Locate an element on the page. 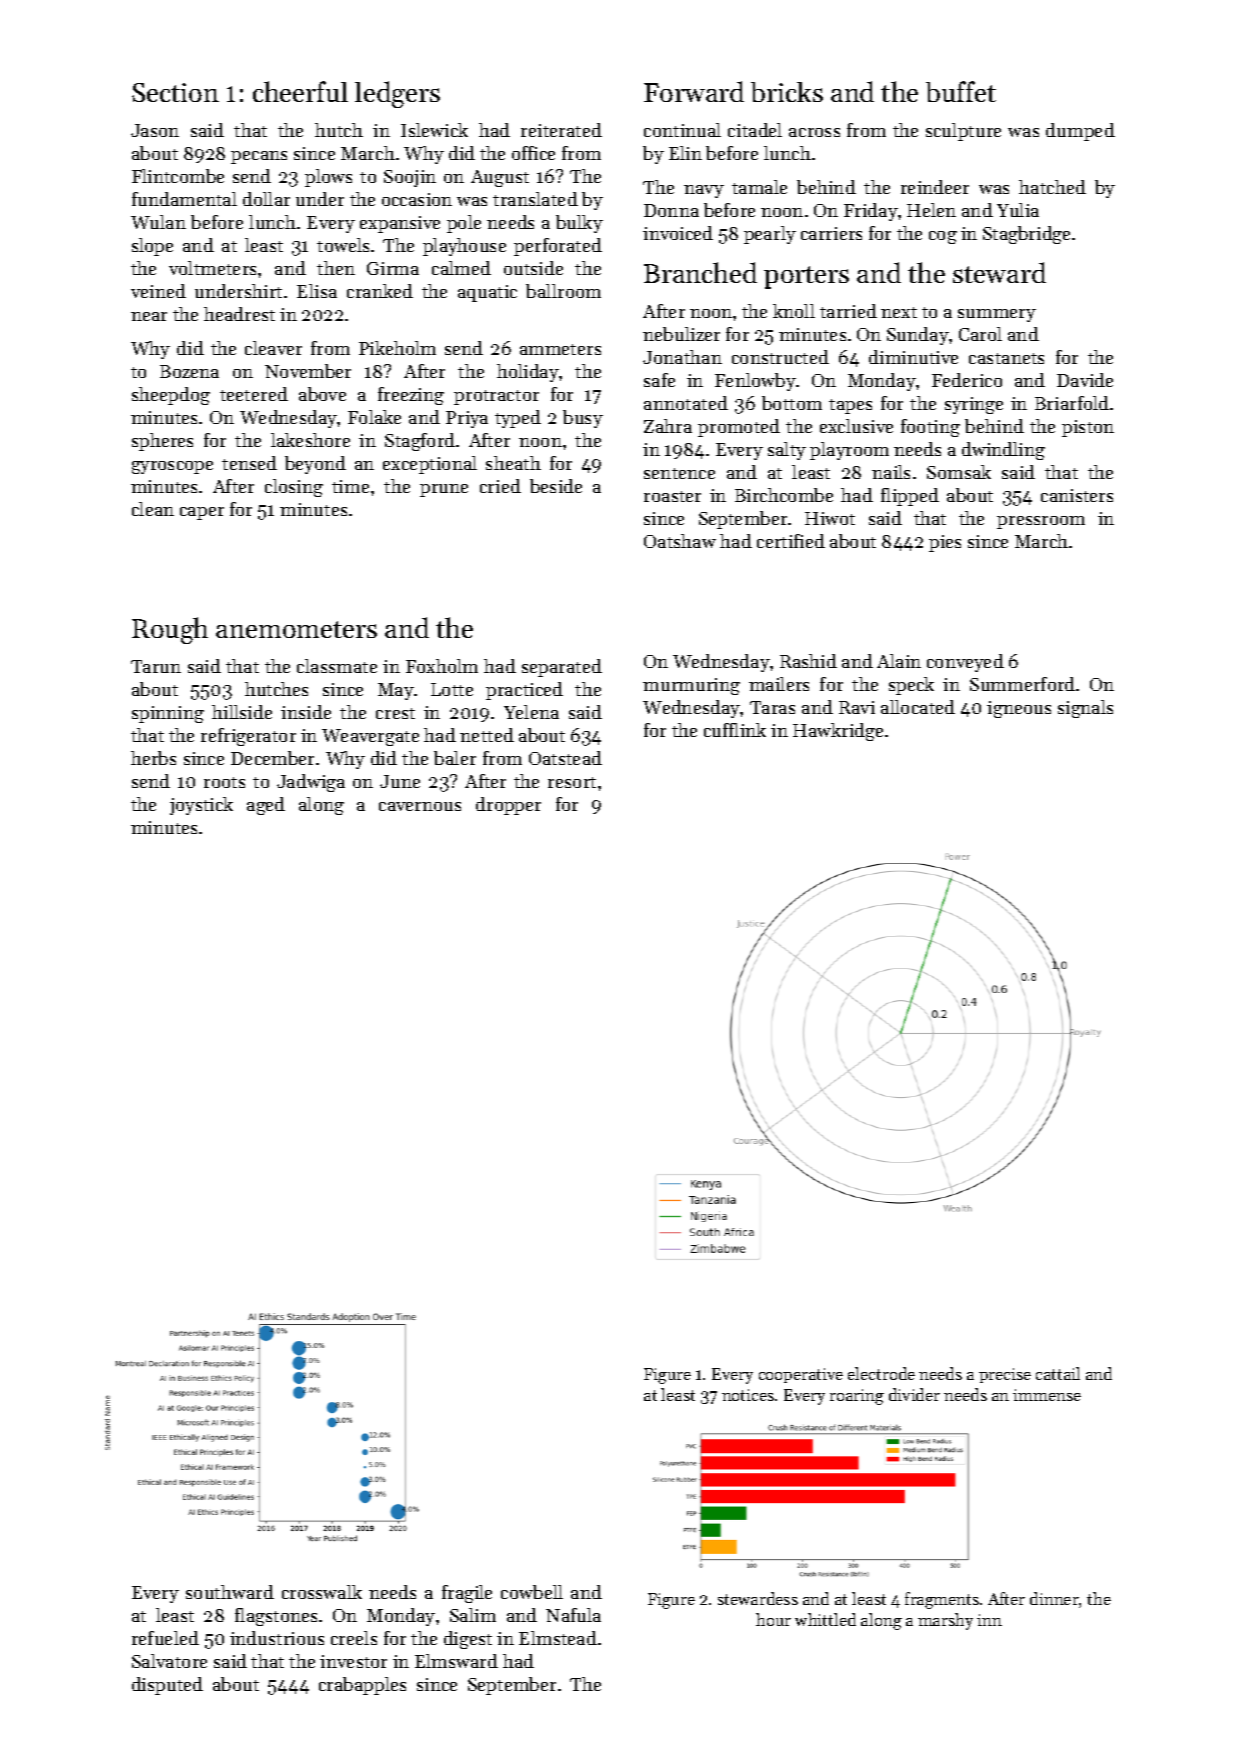  citadel is located at coordinates (755, 130).
